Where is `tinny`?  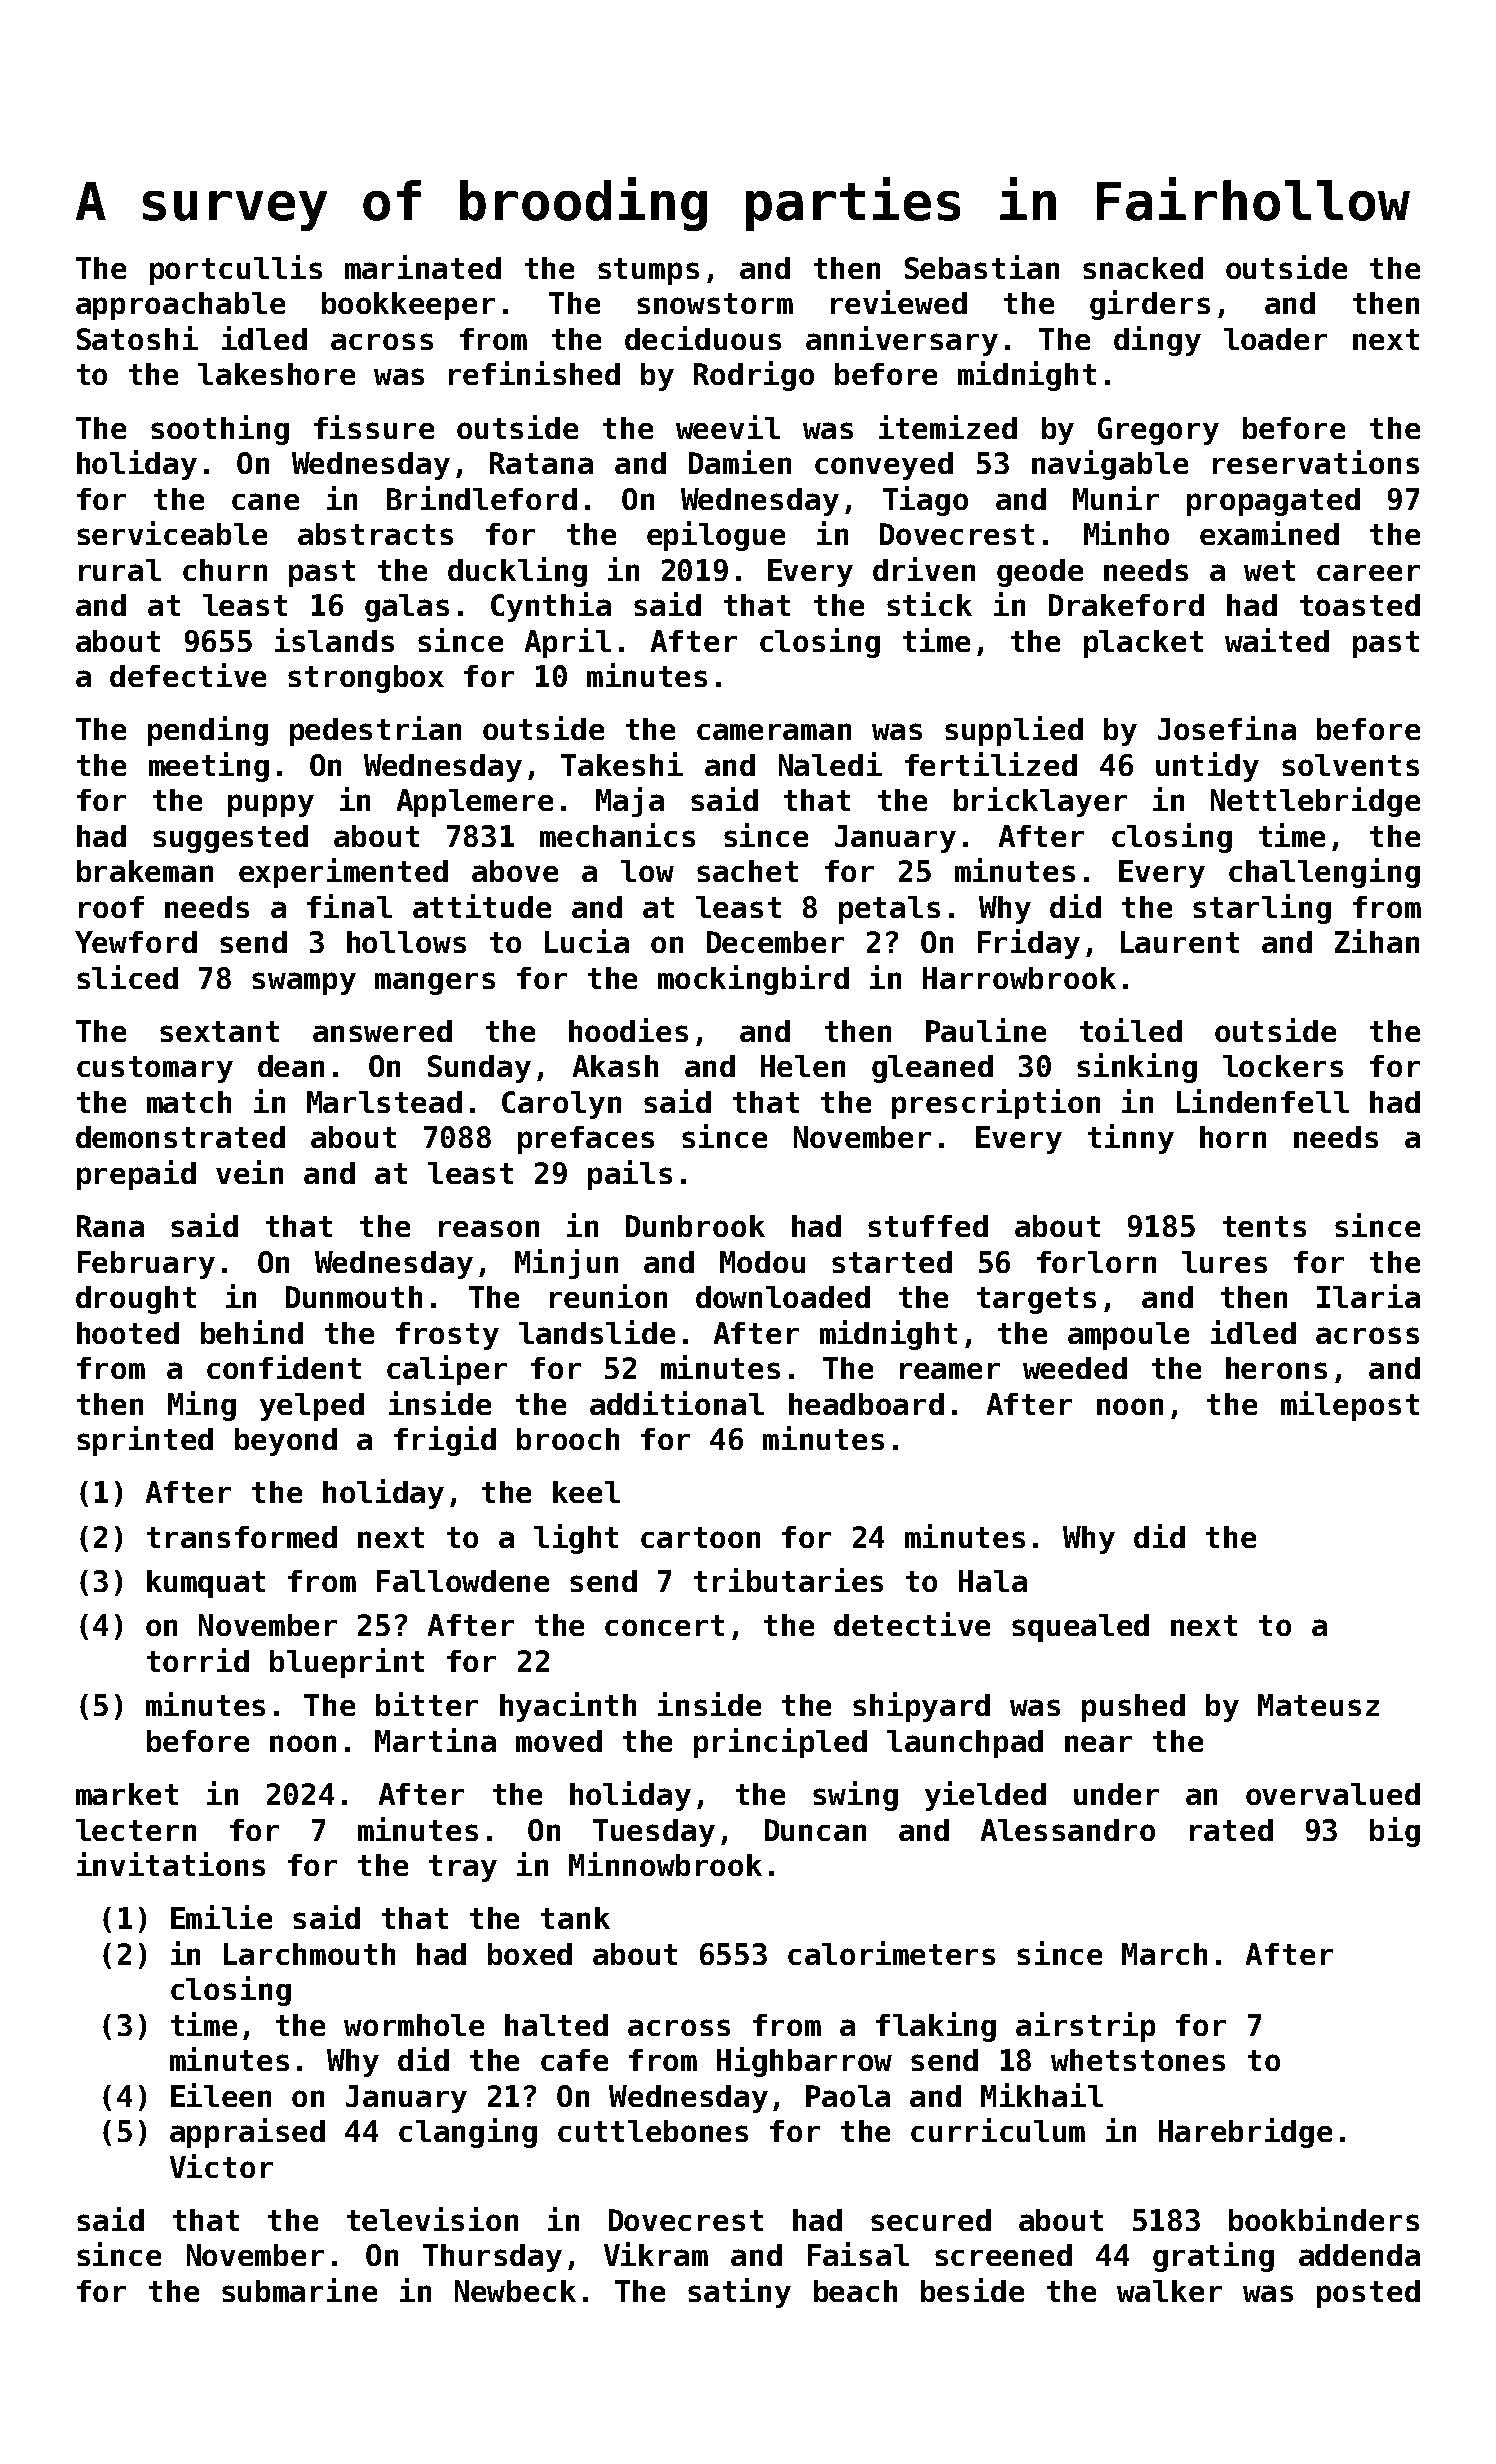 tinny is located at coordinates (1131, 1139).
